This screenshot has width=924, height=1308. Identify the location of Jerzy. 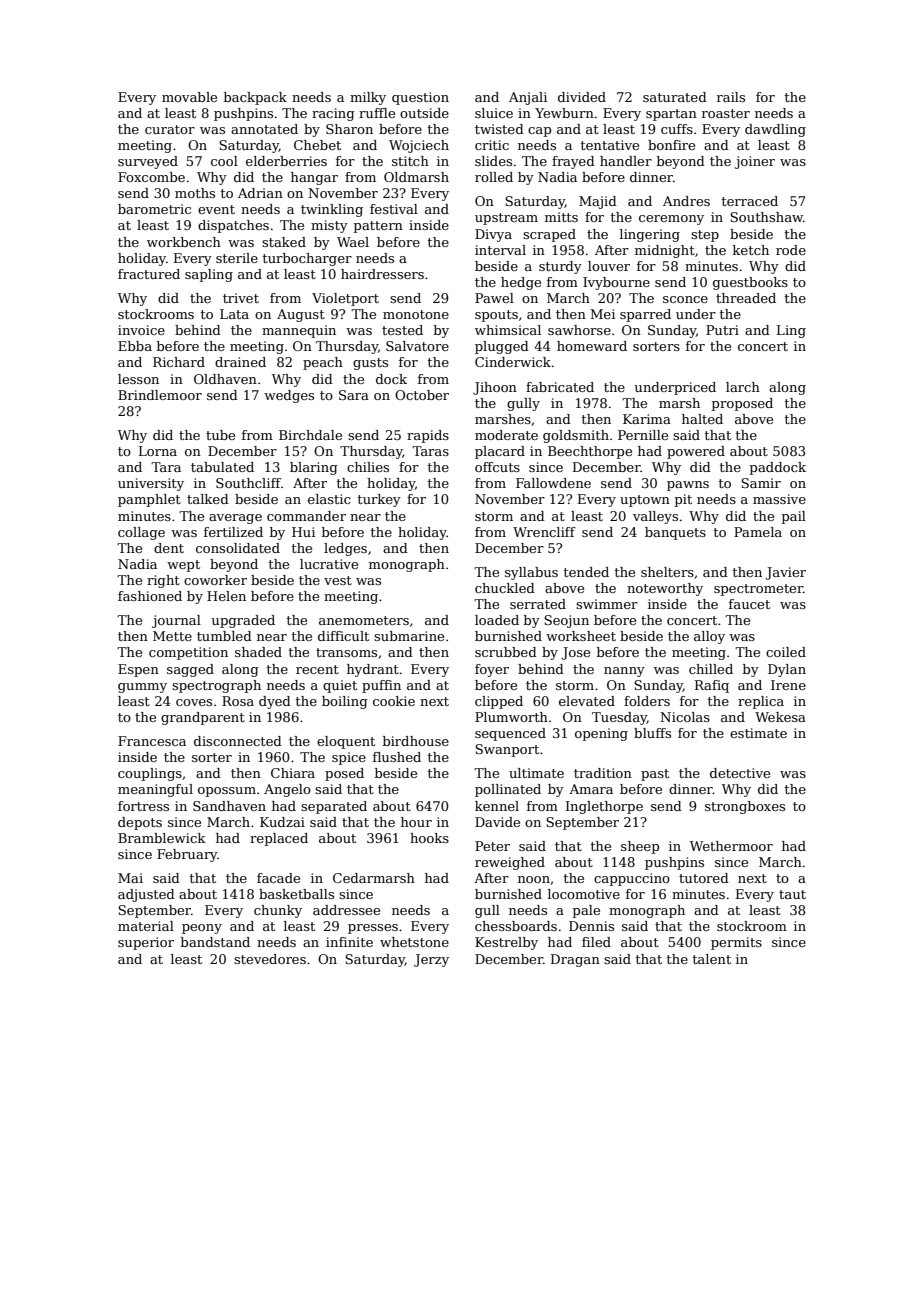
(431, 960).
